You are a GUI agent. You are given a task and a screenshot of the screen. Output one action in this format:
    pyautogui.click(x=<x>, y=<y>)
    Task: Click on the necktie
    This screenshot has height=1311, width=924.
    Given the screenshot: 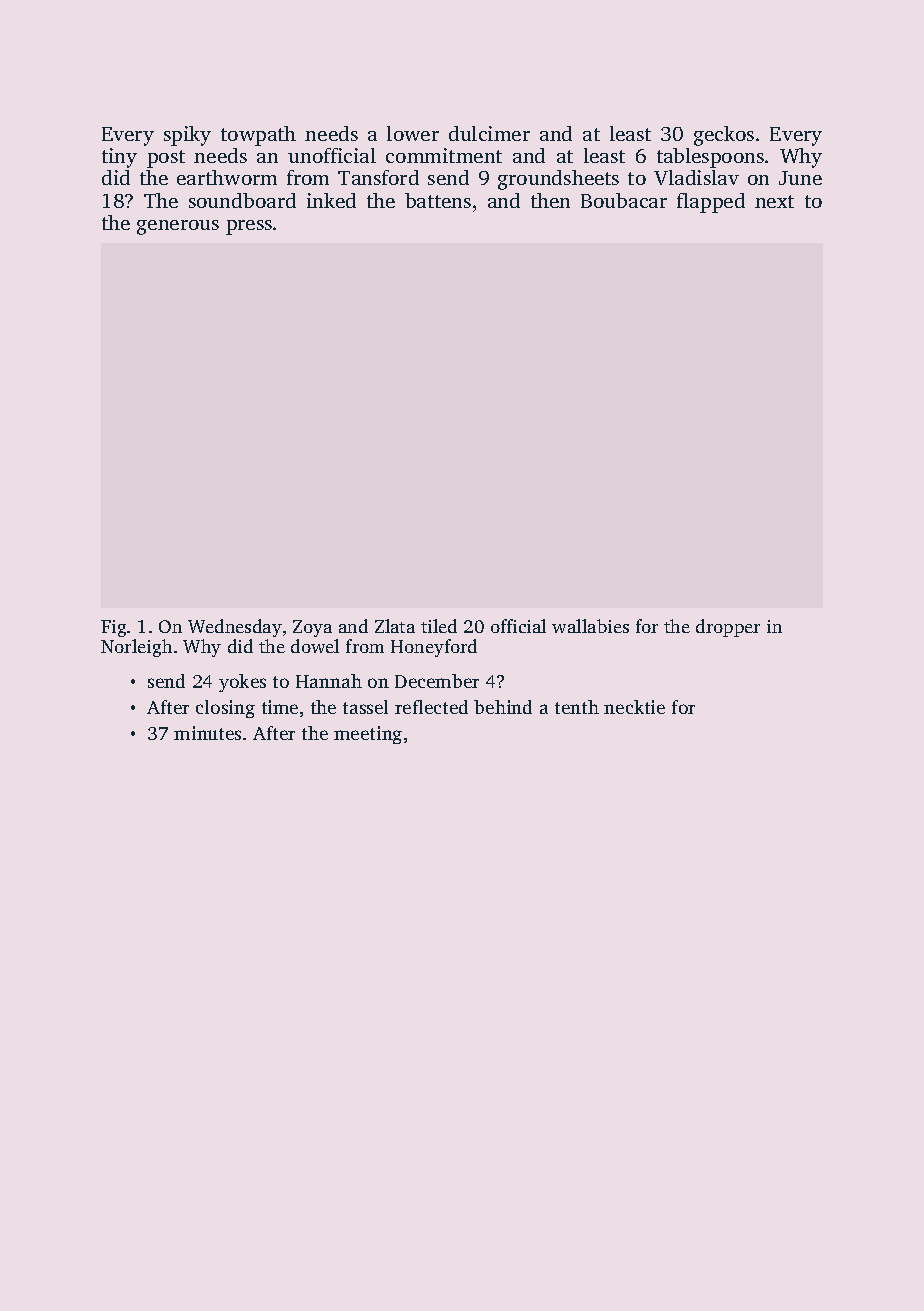 What is the action you would take?
    pyautogui.click(x=634, y=707)
